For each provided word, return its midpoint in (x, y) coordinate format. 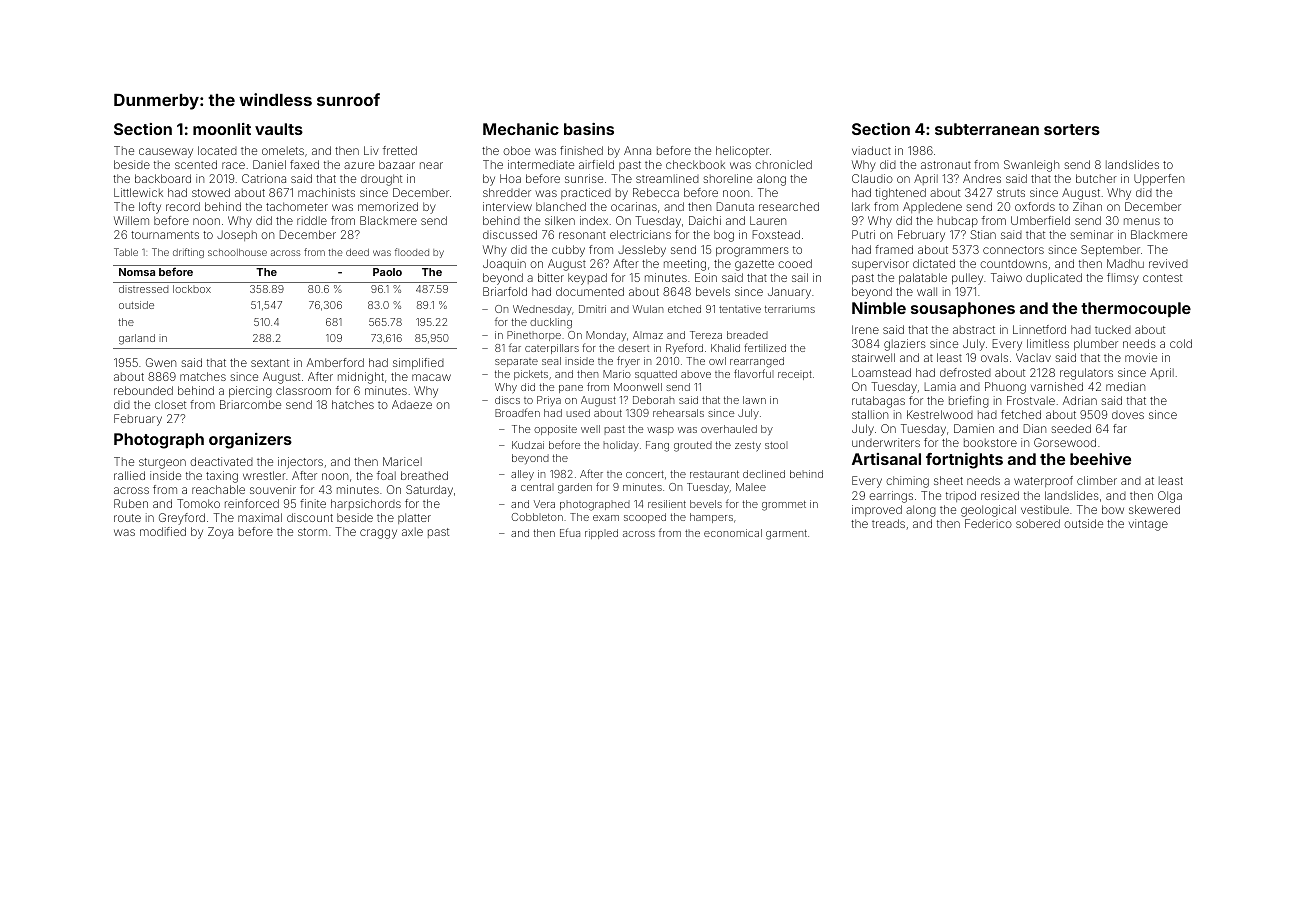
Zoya (220, 533)
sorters (1072, 129)
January (789, 293)
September (1110, 250)
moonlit (222, 129)
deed (357, 252)
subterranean (987, 129)
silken (560, 220)
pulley (967, 279)
